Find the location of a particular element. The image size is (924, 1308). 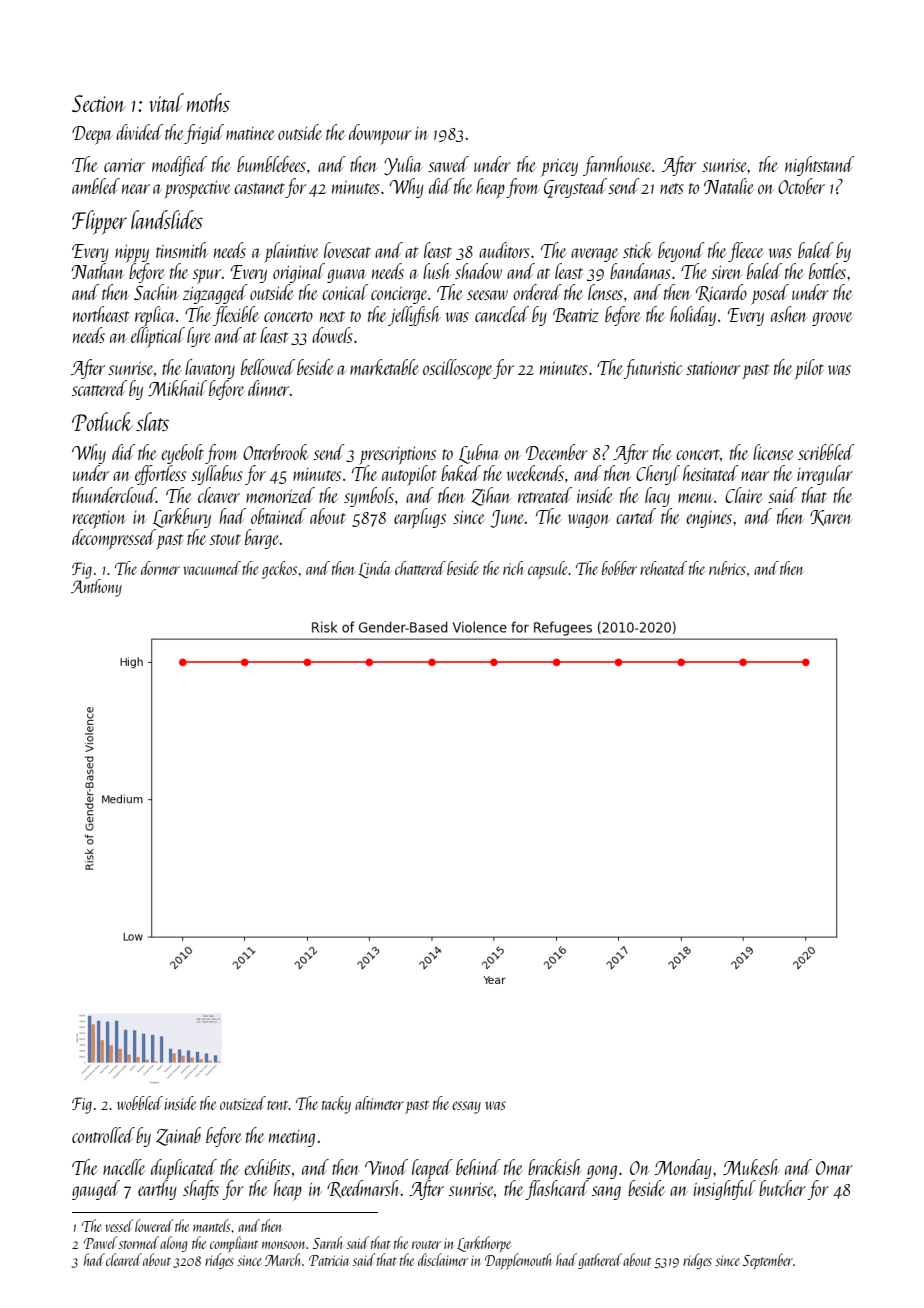

gong is located at coordinates (602, 1172).
